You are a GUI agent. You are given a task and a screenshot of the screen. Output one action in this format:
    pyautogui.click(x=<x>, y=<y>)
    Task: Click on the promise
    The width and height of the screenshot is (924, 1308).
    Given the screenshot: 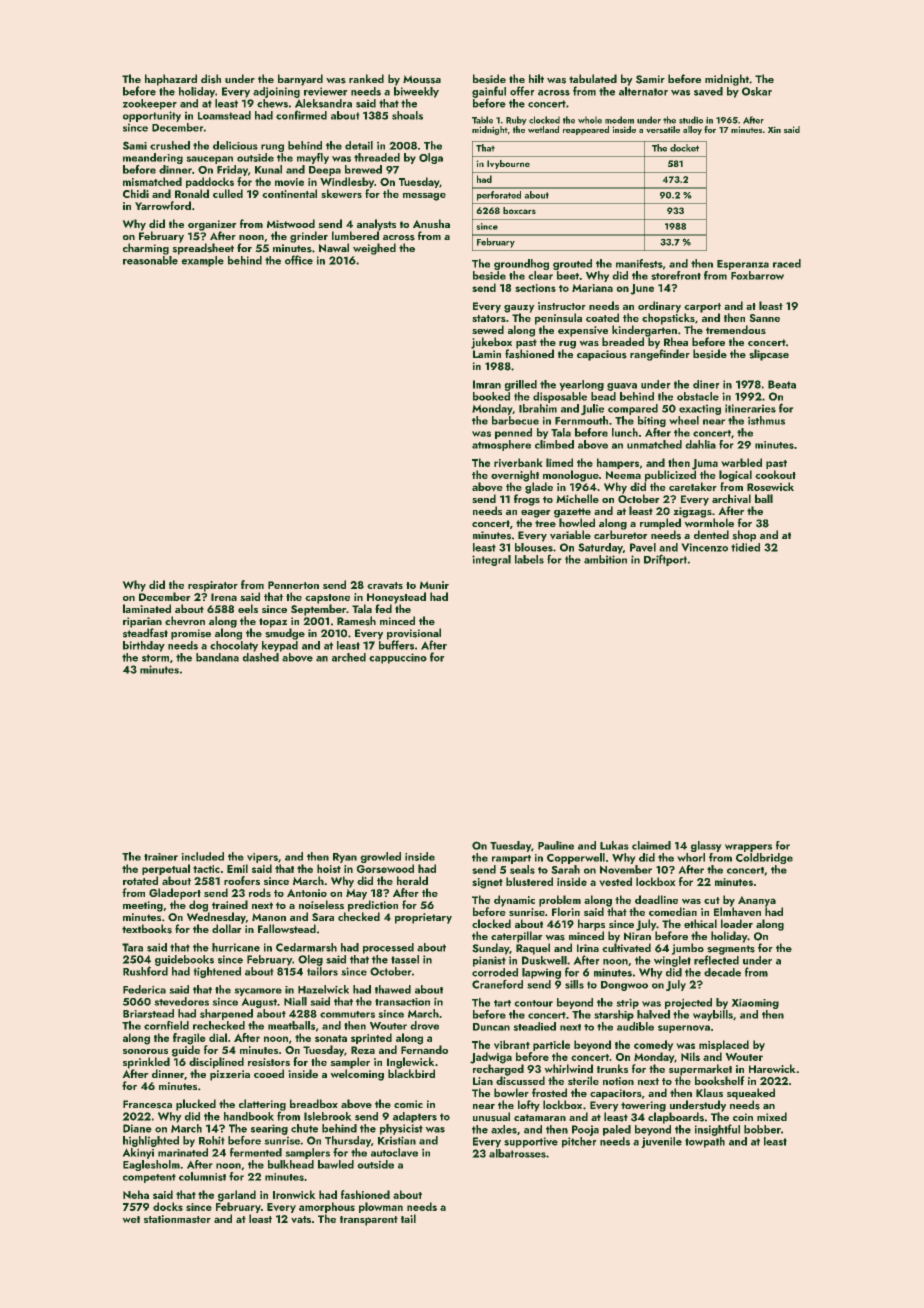 What is the action you would take?
    pyautogui.click(x=191, y=634)
